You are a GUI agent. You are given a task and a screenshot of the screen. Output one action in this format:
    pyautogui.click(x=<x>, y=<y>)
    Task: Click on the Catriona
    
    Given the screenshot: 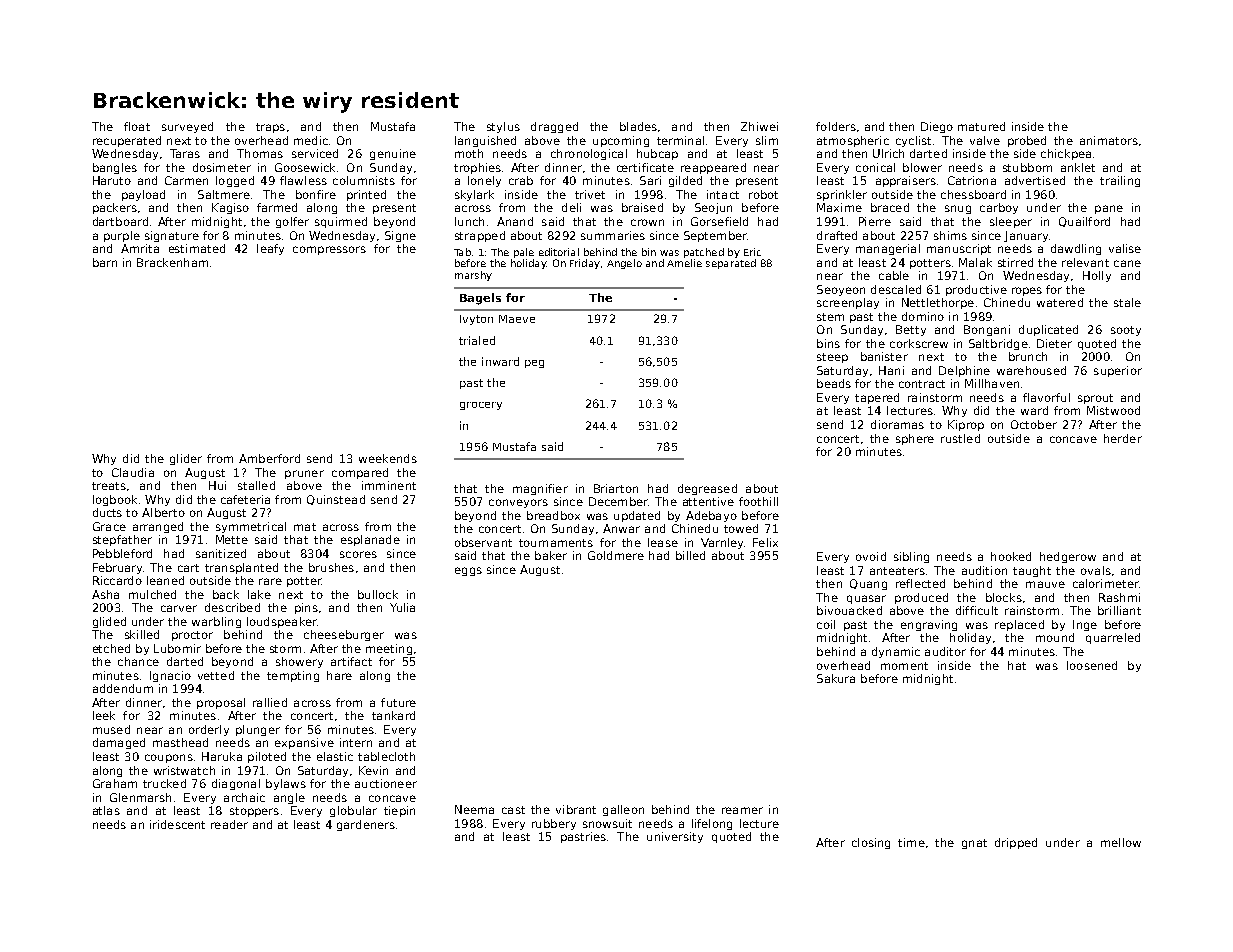 What is the action you would take?
    pyautogui.click(x=972, y=180)
